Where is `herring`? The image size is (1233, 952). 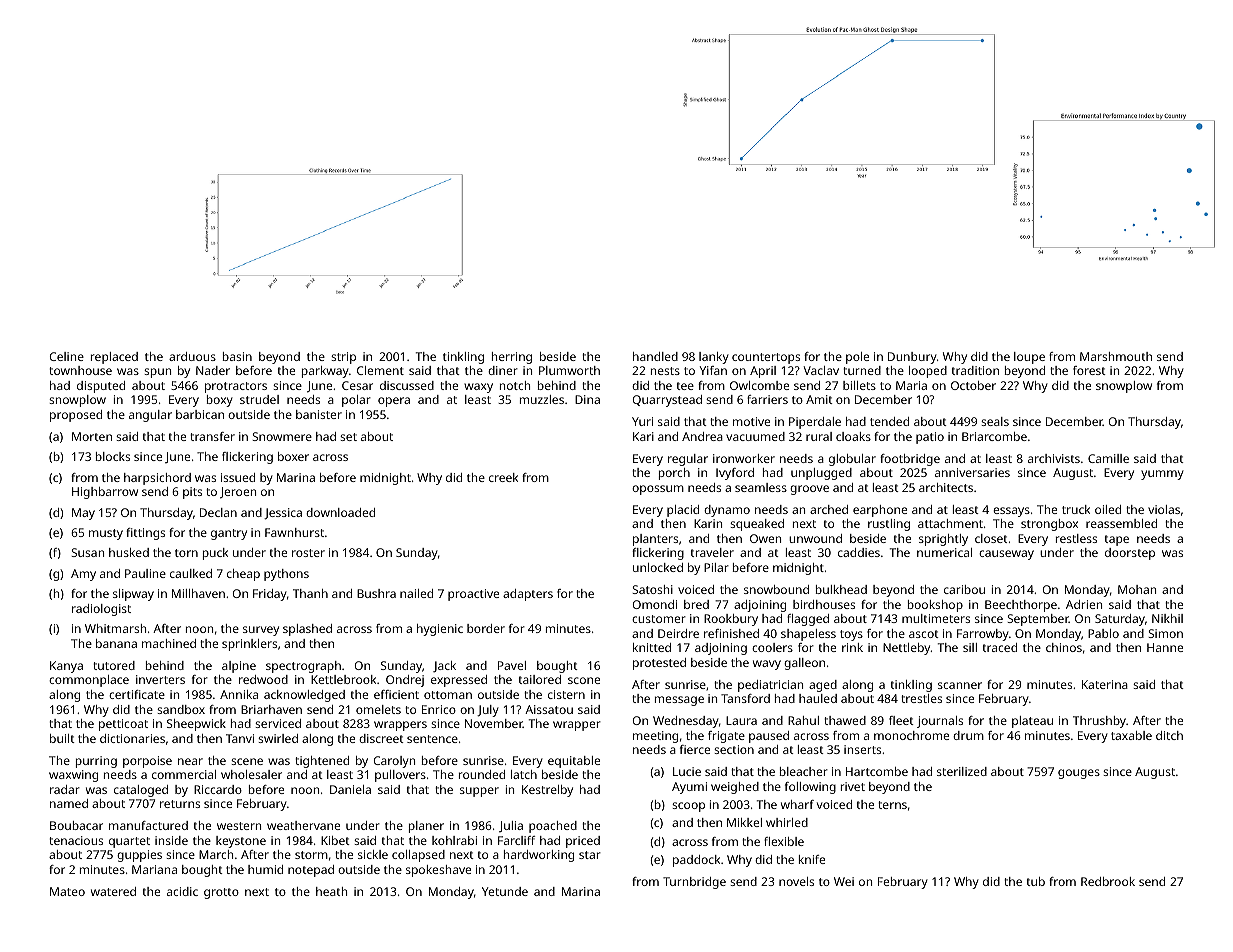 herring is located at coordinates (512, 358).
